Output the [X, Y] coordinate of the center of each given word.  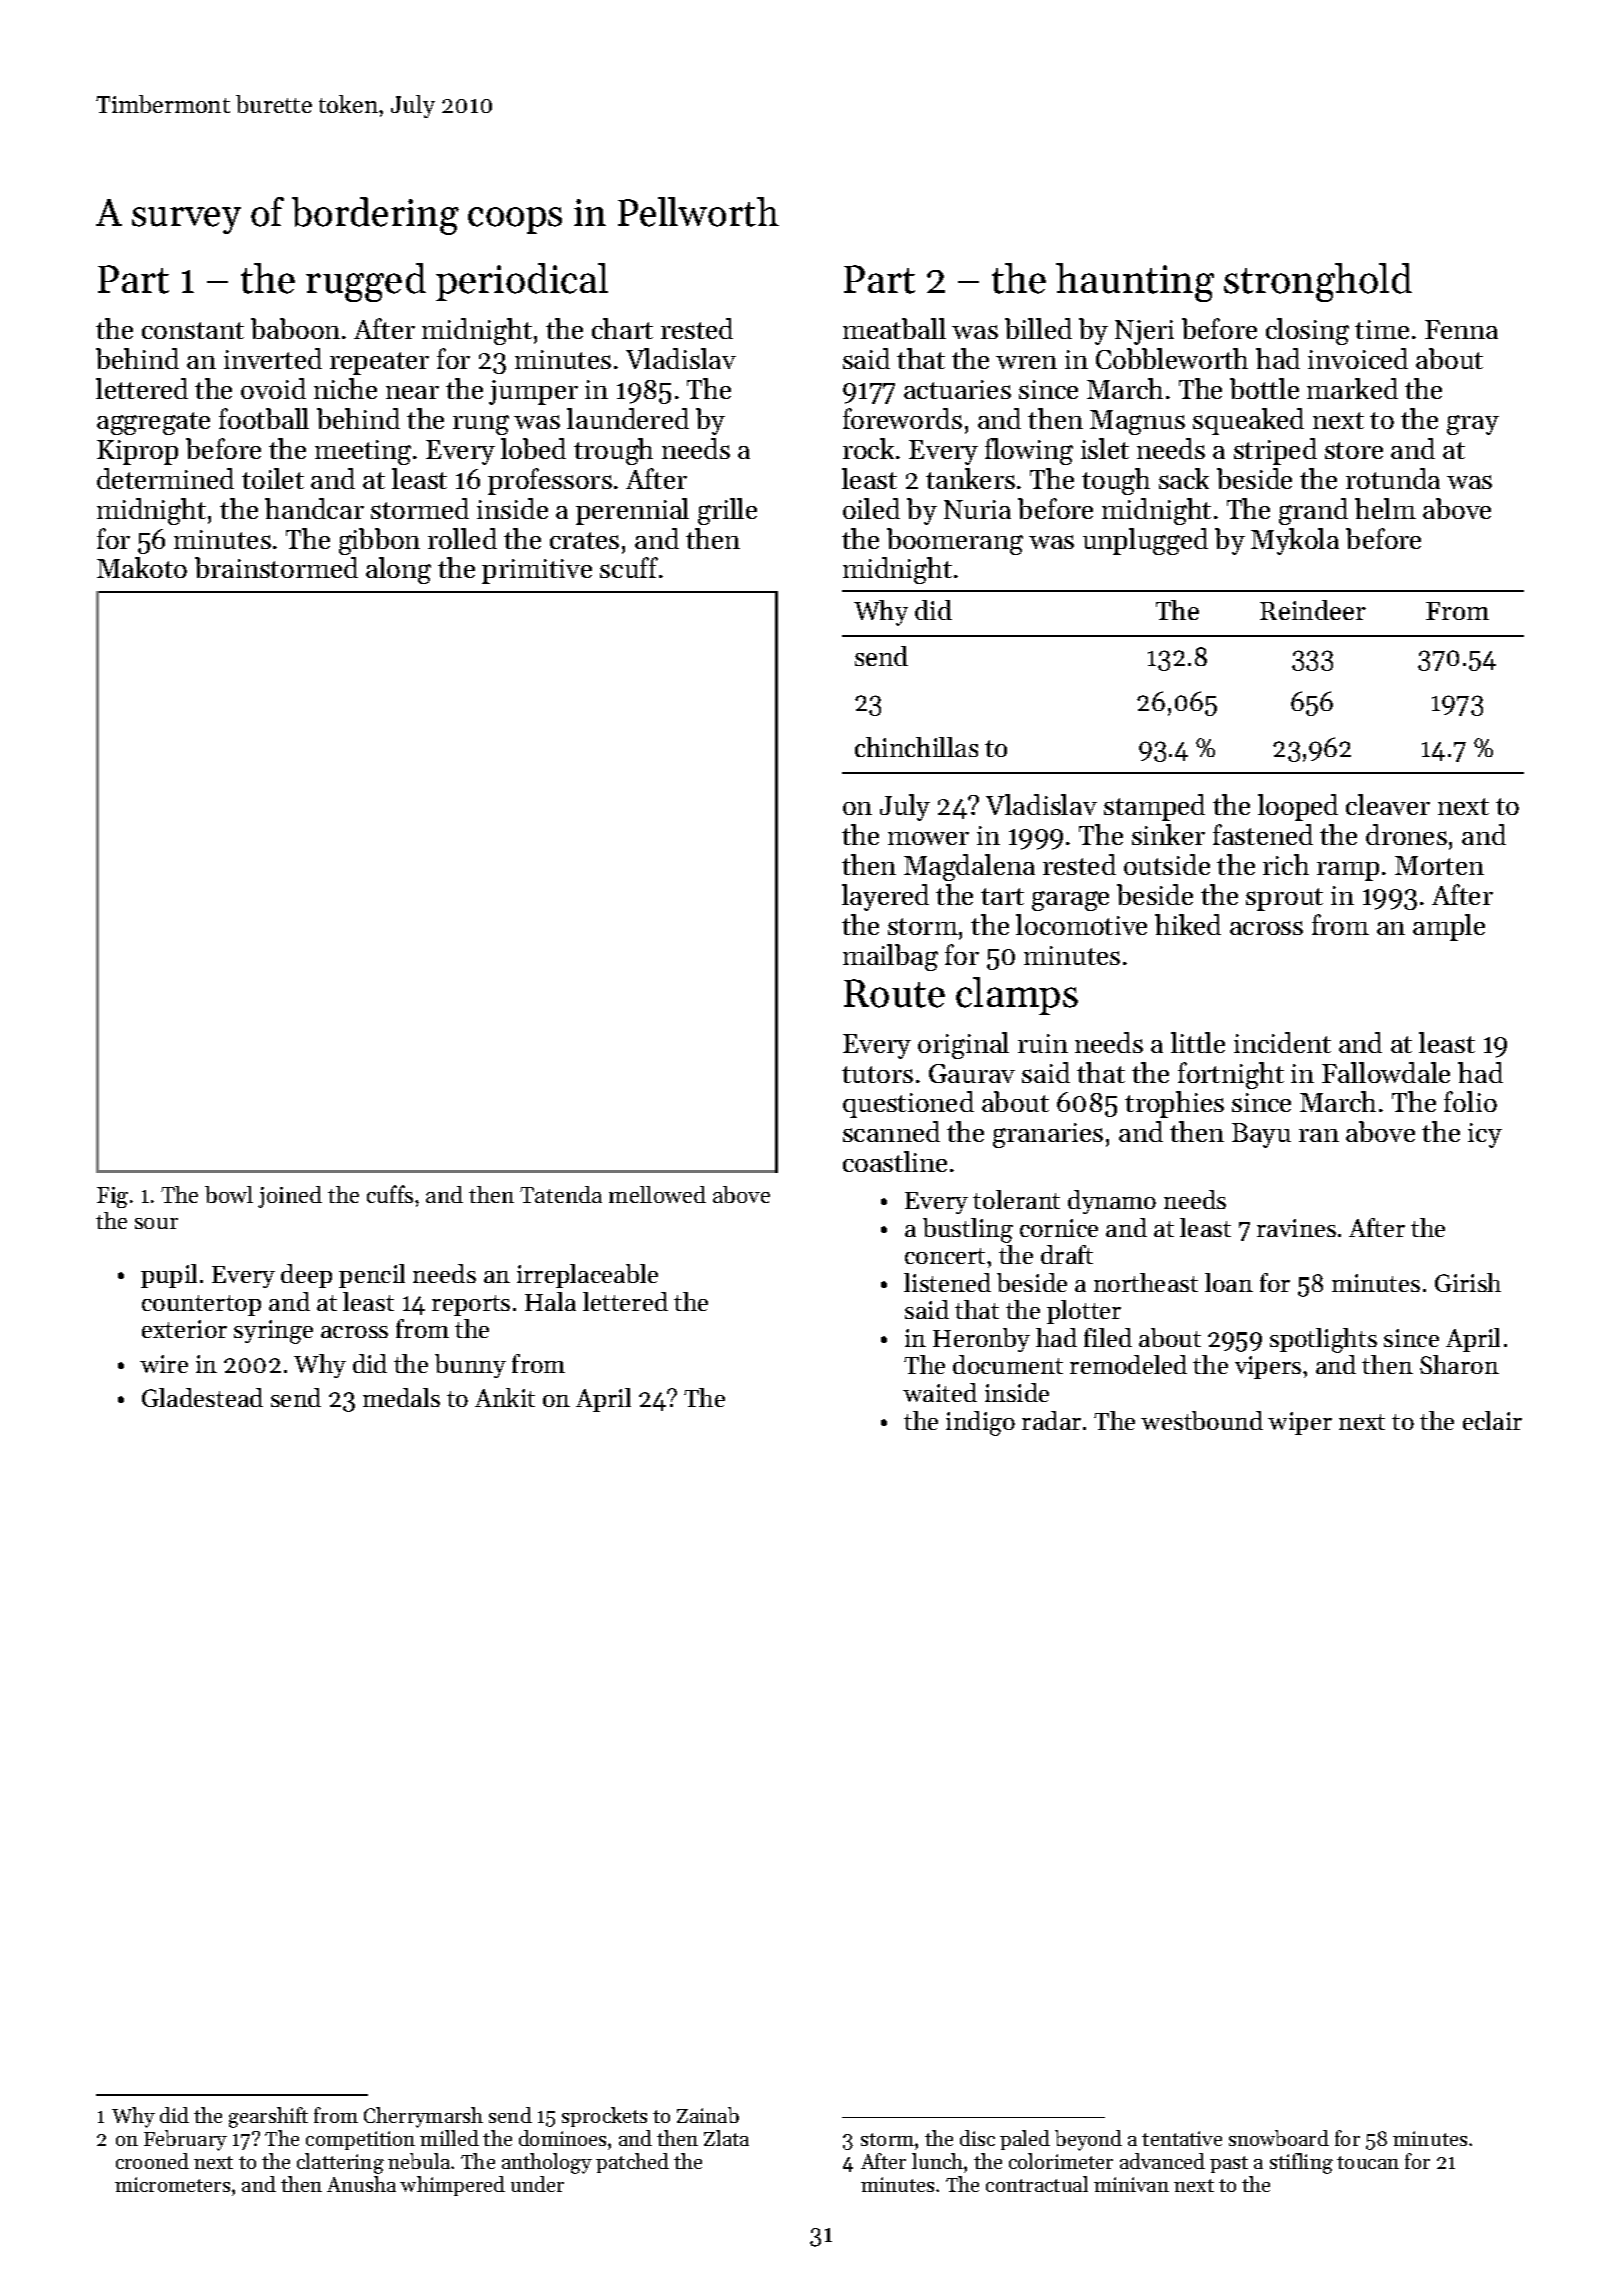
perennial [632, 511]
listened [947, 1282]
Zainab [708, 2115]
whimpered [452, 2186]
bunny [470, 1366]
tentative [1182, 2138]
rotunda [1393, 478]
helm [1385, 508]
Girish [1468, 1282]
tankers [970, 478]
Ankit [505, 1397]
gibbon [379, 541]
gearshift [268, 2117]
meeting [363, 452]
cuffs [390, 1194]
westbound [1202, 1420]
